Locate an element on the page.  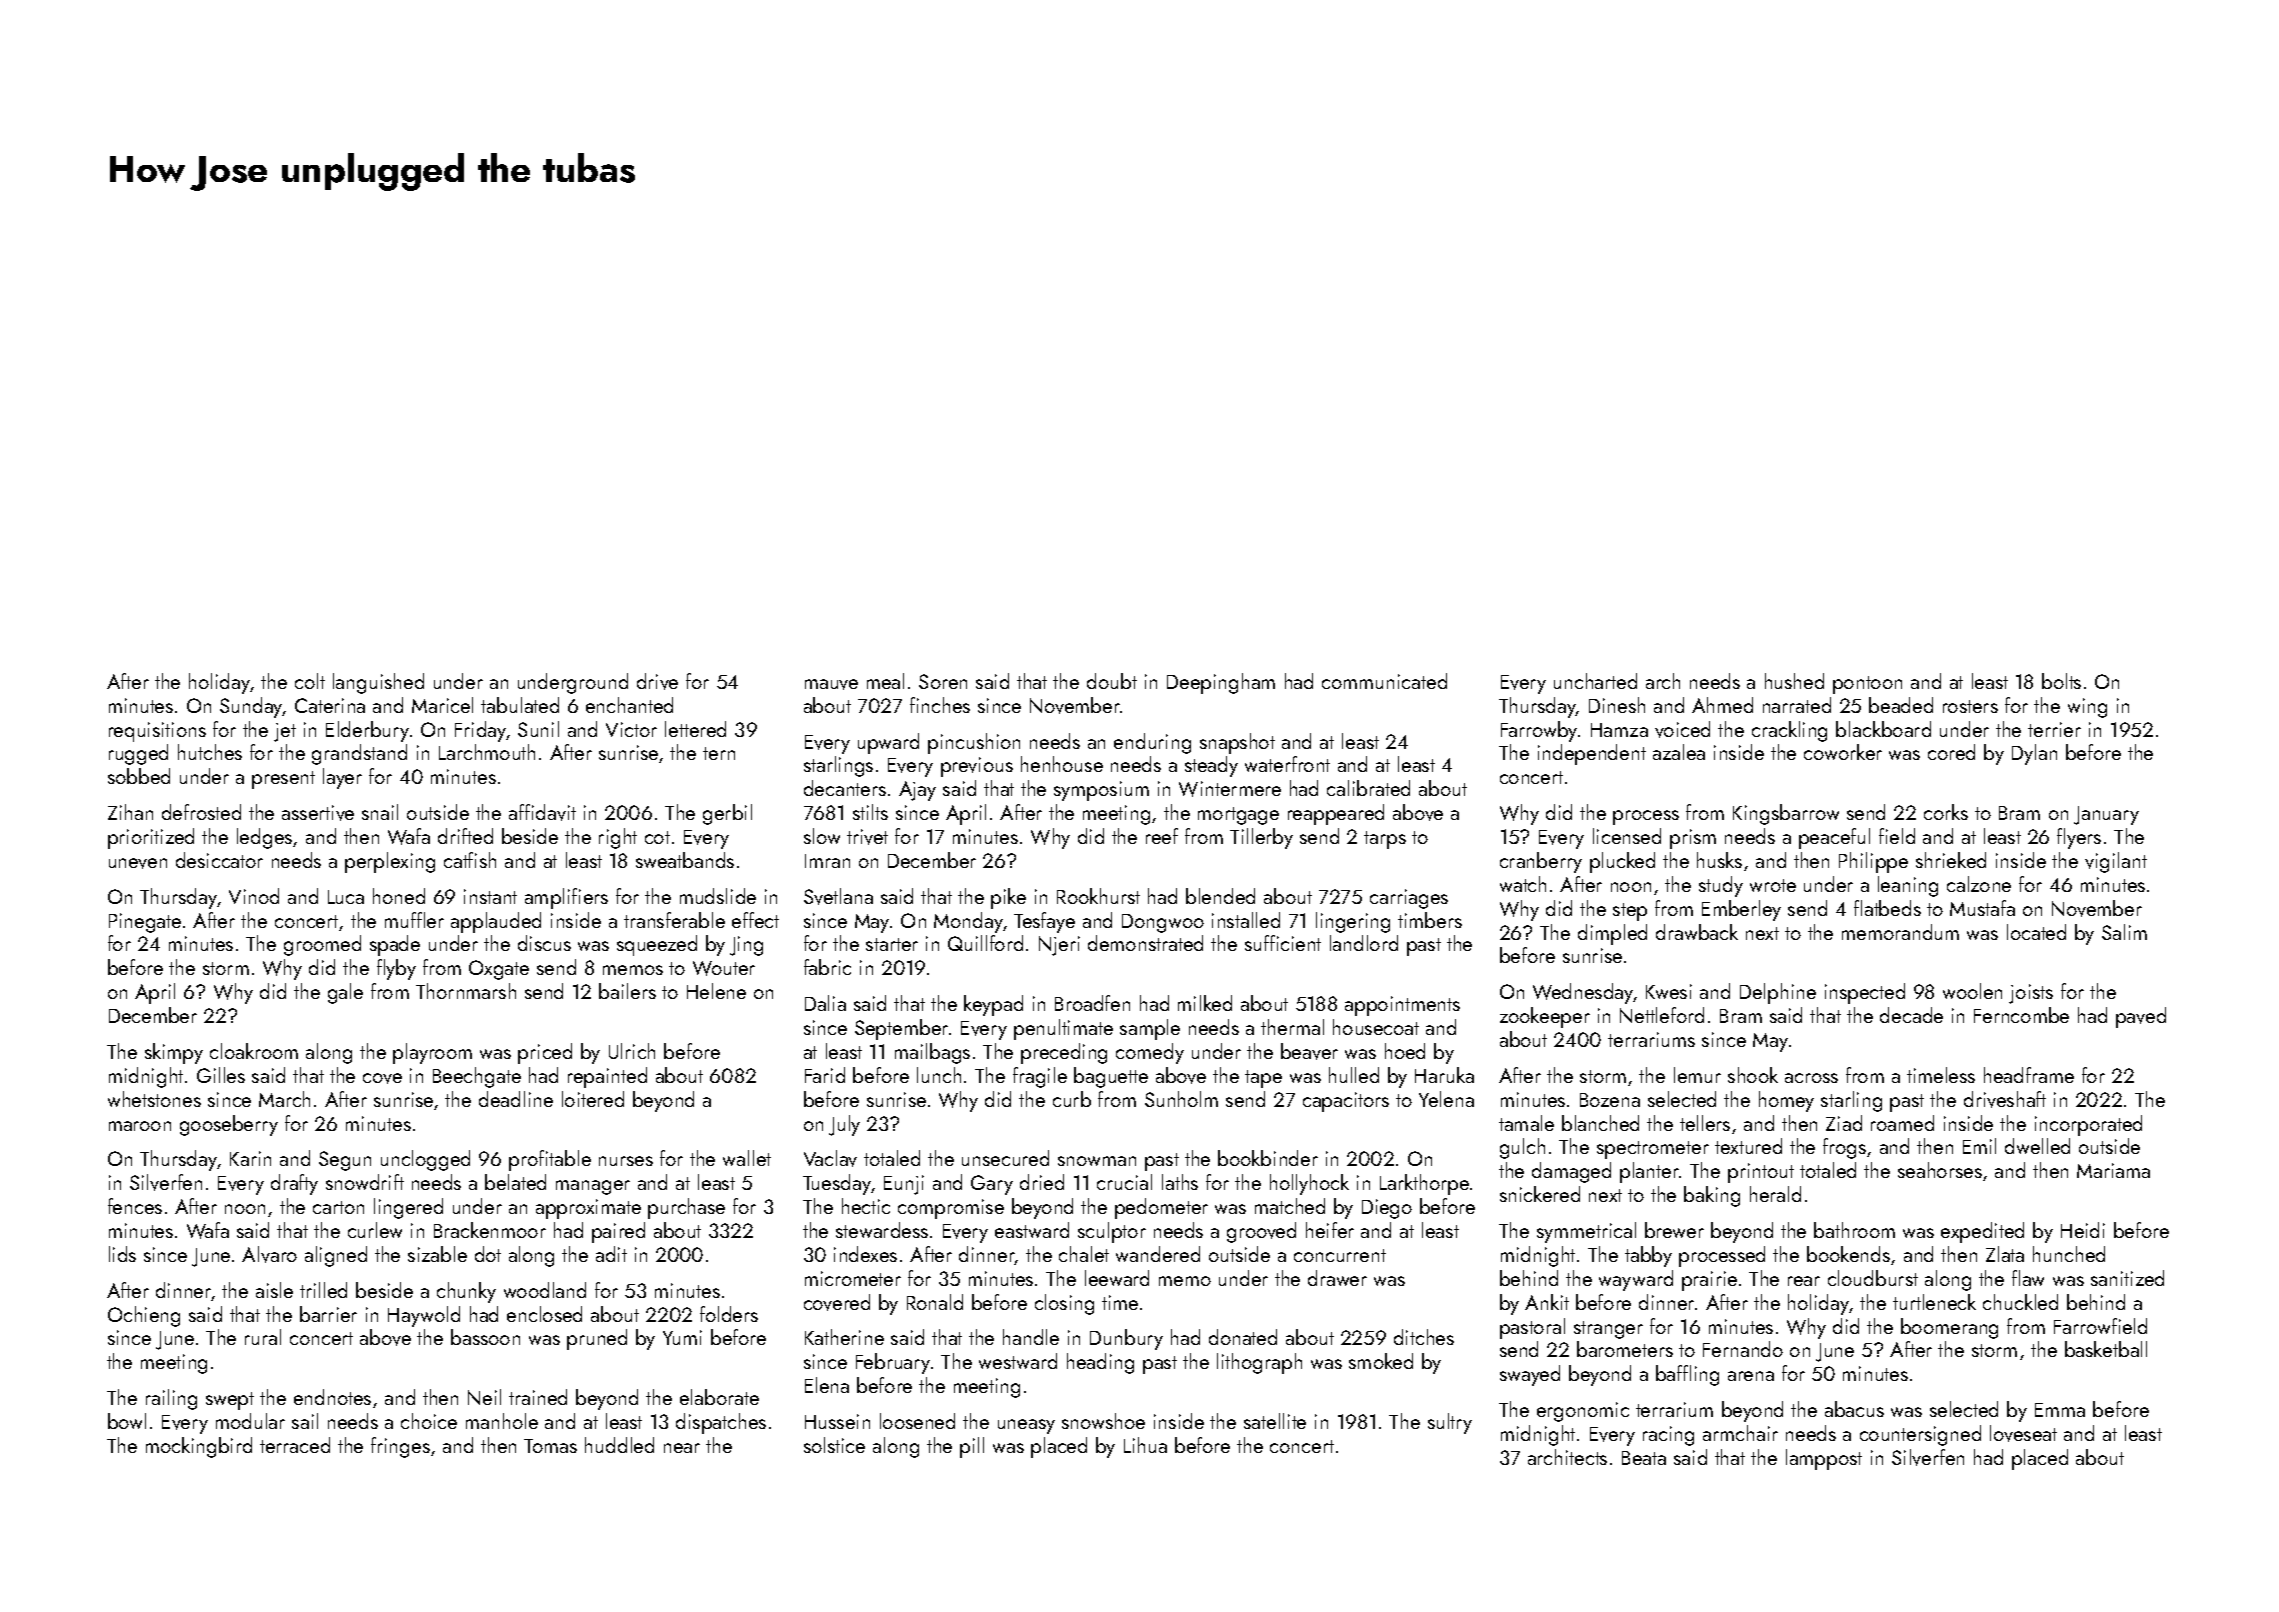
tamale is located at coordinates (1526, 1123).
